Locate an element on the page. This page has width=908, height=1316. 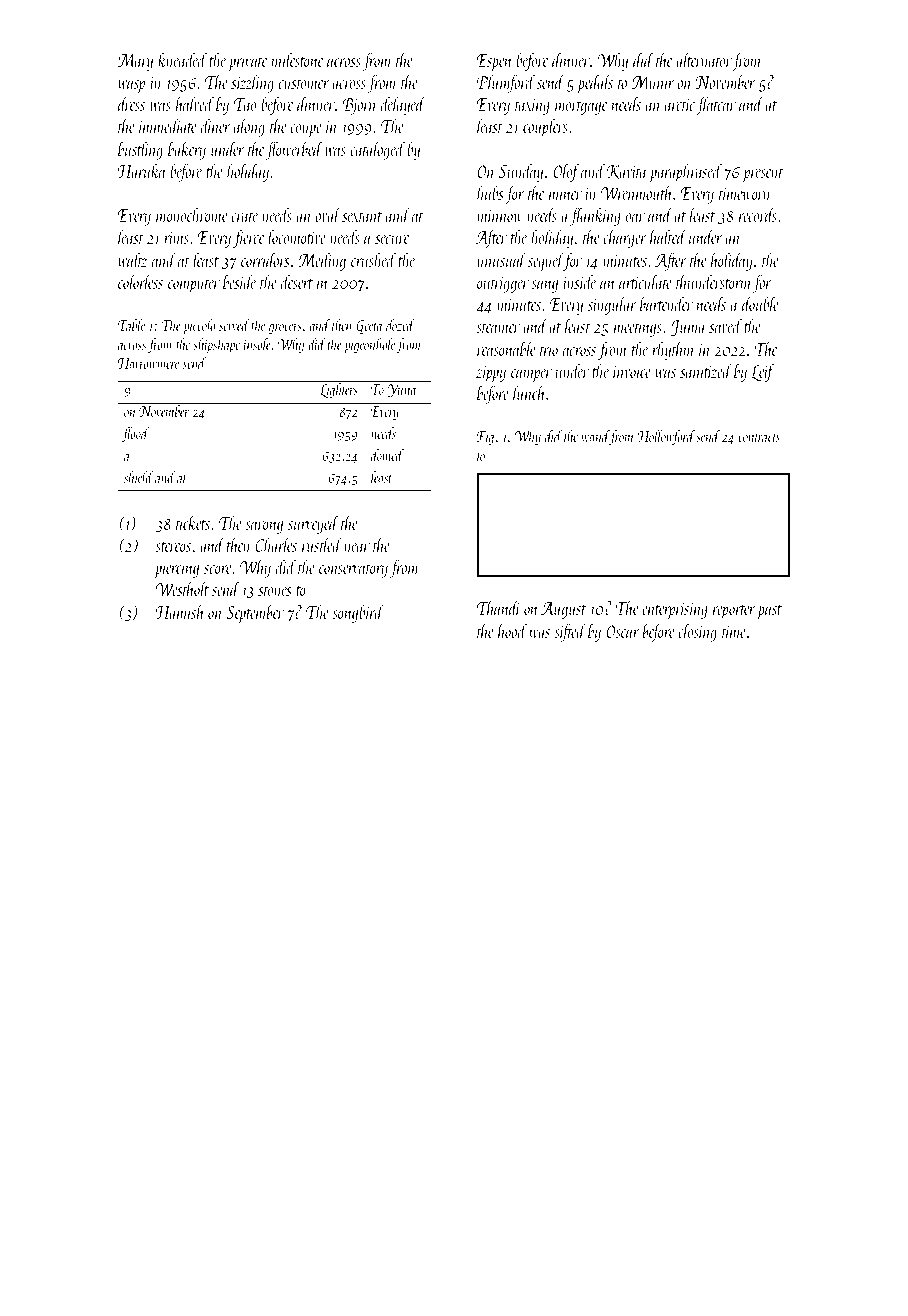
bustling is located at coordinates (140, 150).
